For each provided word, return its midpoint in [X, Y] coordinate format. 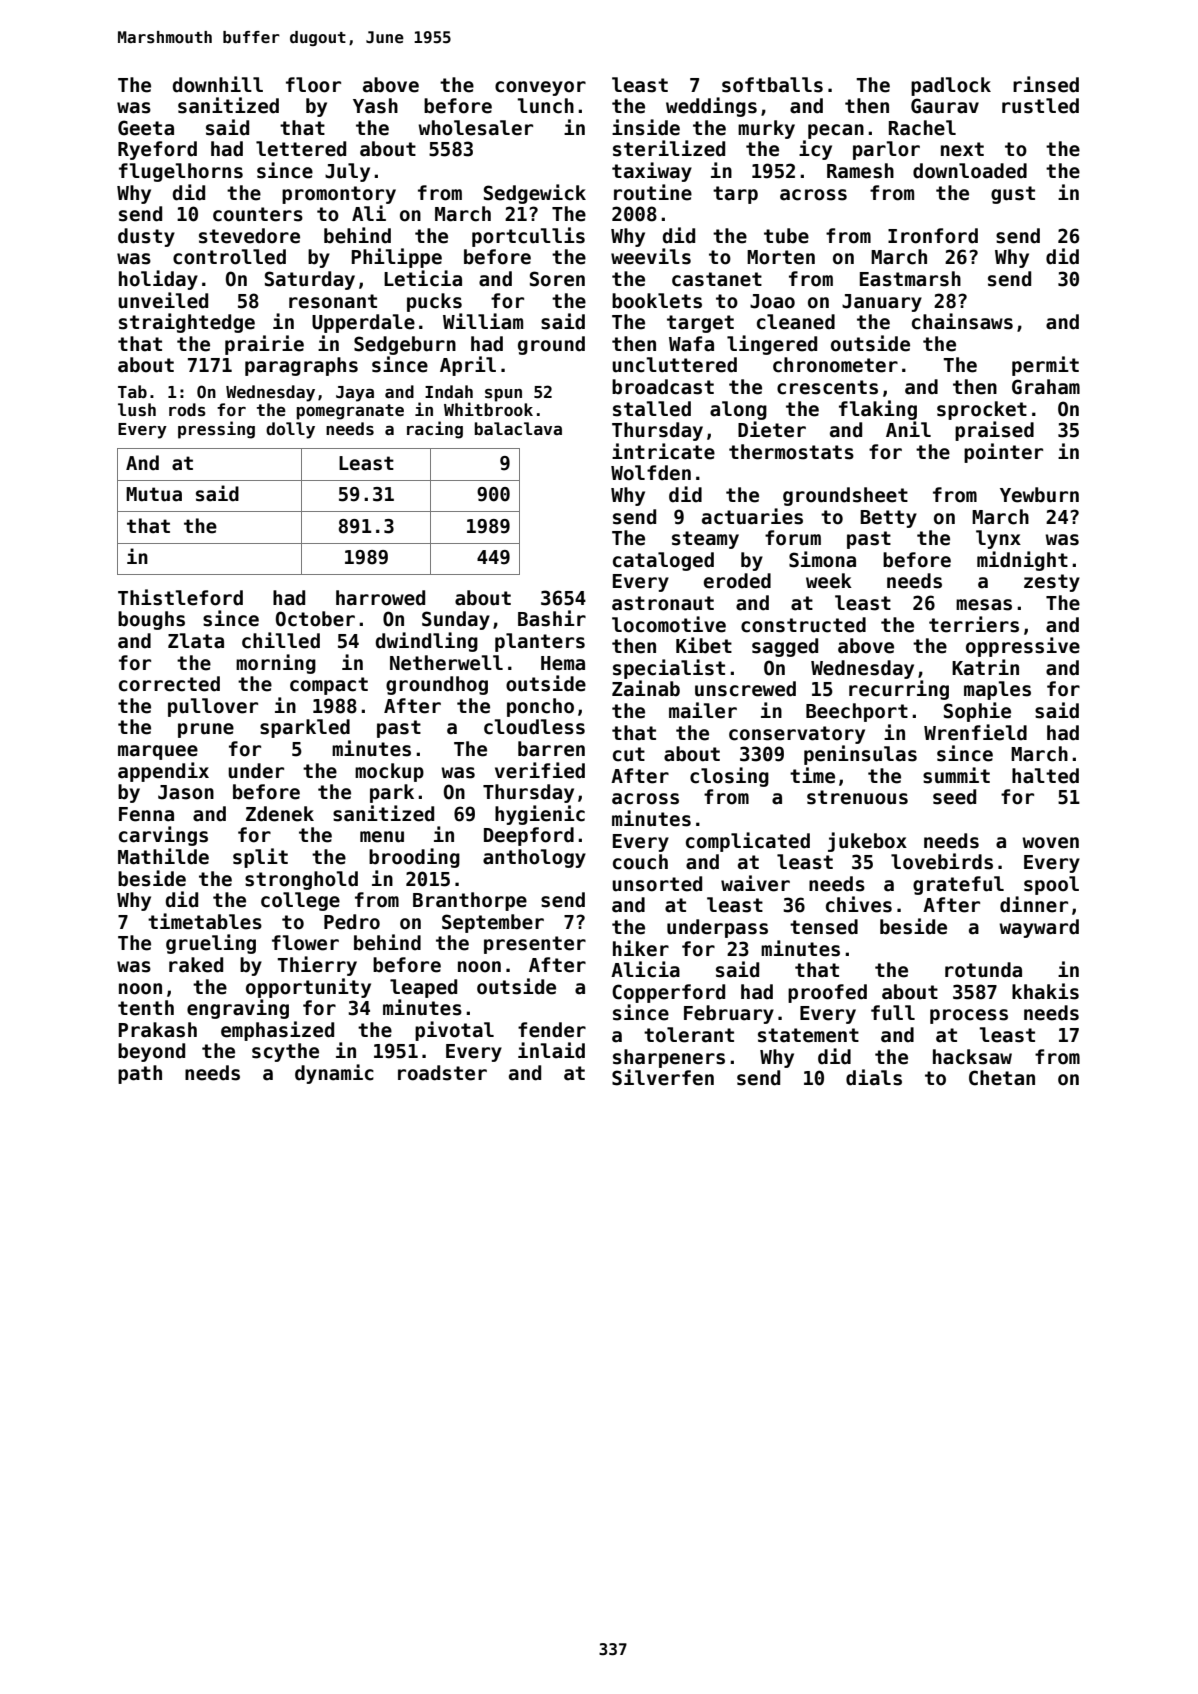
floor [313, 85]
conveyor [540, 88]
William [483, 321]
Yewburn [1039, 495]
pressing [216, 430]
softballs [772, 85]
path [140, 1074]
